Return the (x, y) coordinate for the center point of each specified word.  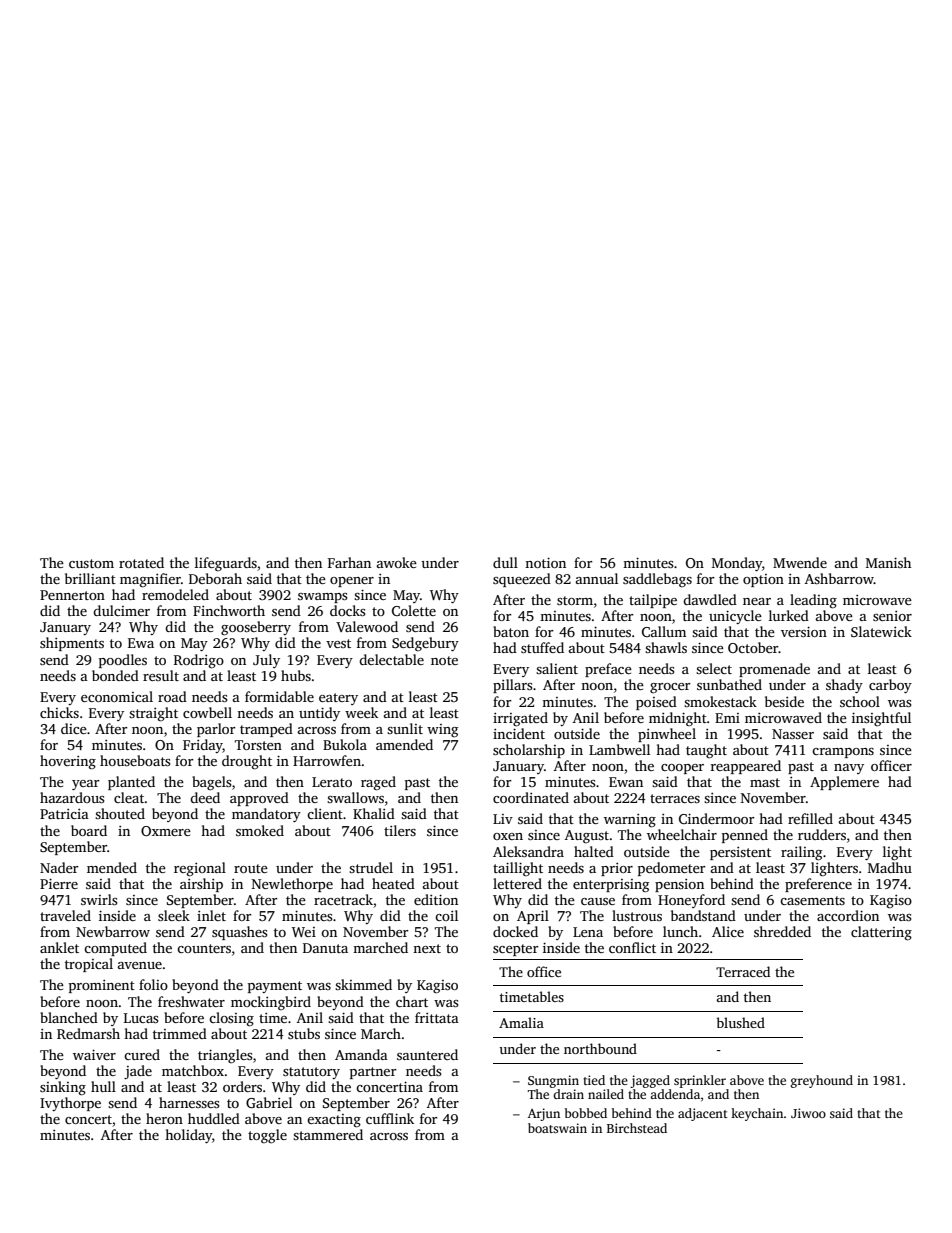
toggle (267, 1136)
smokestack (720, 701)
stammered (328, 1134)
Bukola (345, 744)
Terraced (743, 971)
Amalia (521, 1022)
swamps (323, 598)
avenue (140, 965)
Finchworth (229, 610)
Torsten (258, 745)
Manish (888, 562)
